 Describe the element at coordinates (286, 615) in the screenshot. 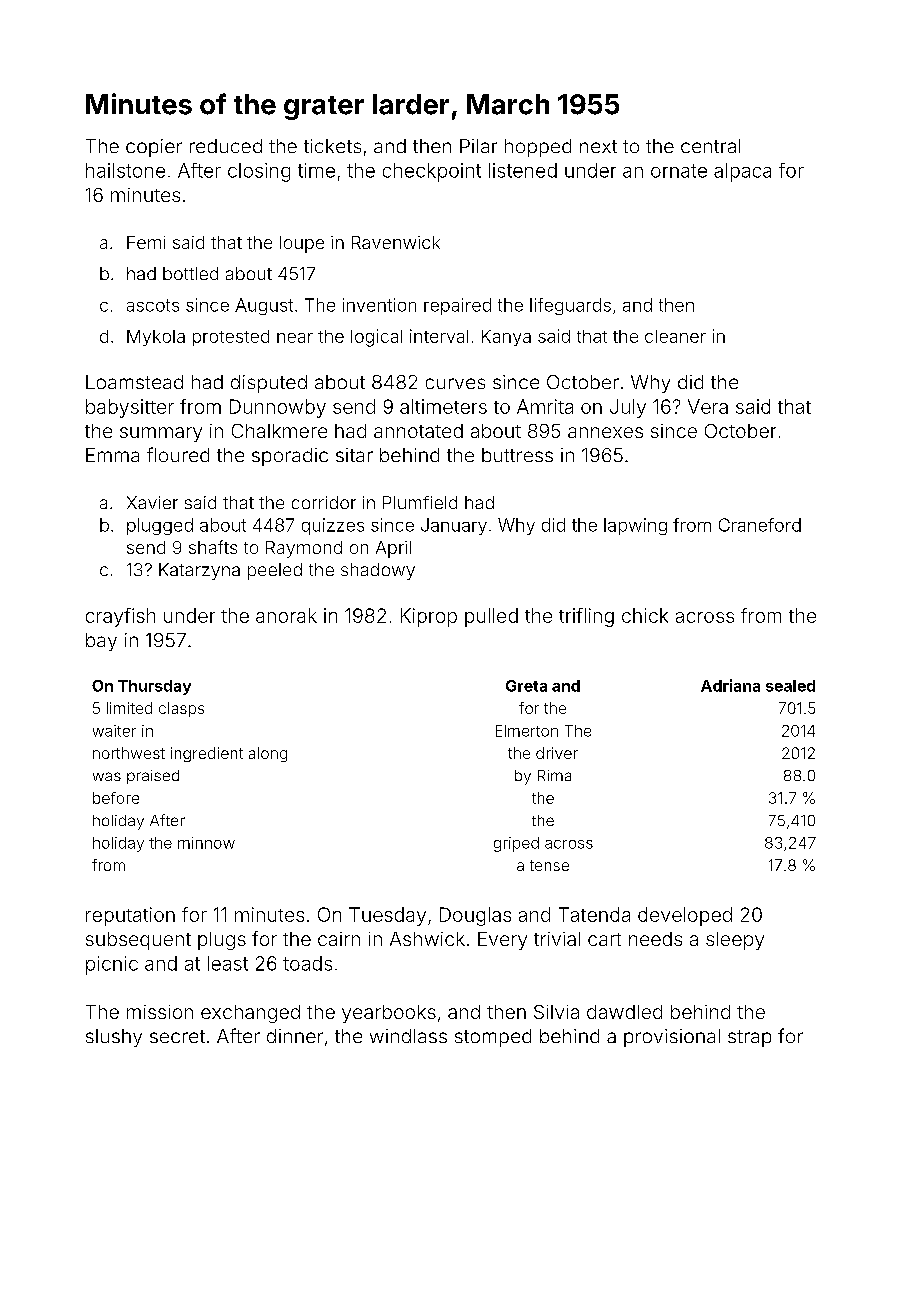

I see `anorak` at that location.
